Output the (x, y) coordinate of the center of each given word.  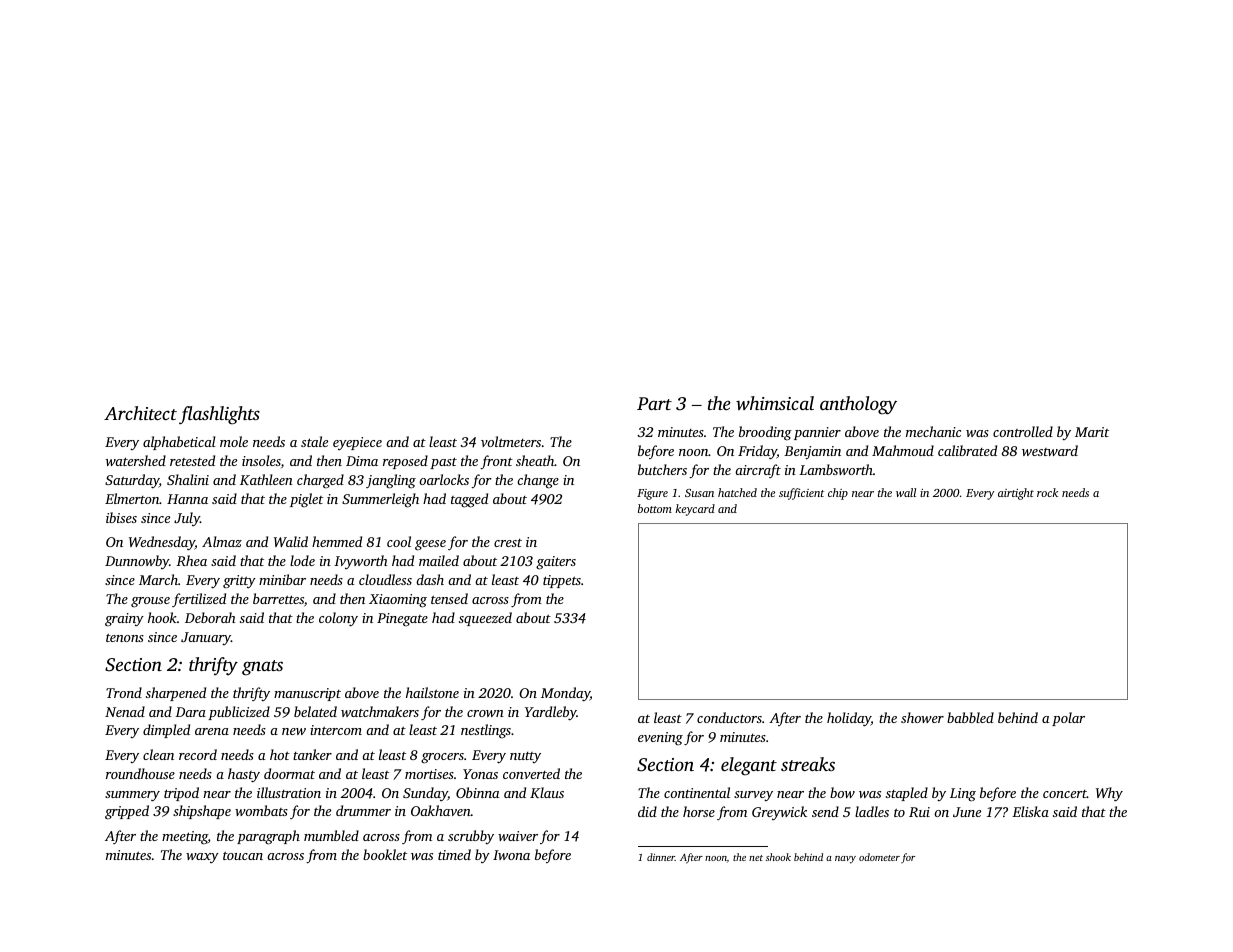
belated (315, 711)
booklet (385, 854)
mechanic (933, 431)
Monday (565, 694)
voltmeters (511, 441)
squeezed (485, 619)
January (206, 638)
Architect (140, 413)
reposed (405, 462)
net (756, 858)
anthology (858, 405)
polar (1068, 719)
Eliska (1030, 811)
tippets (562, 581)
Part (654, 403)
